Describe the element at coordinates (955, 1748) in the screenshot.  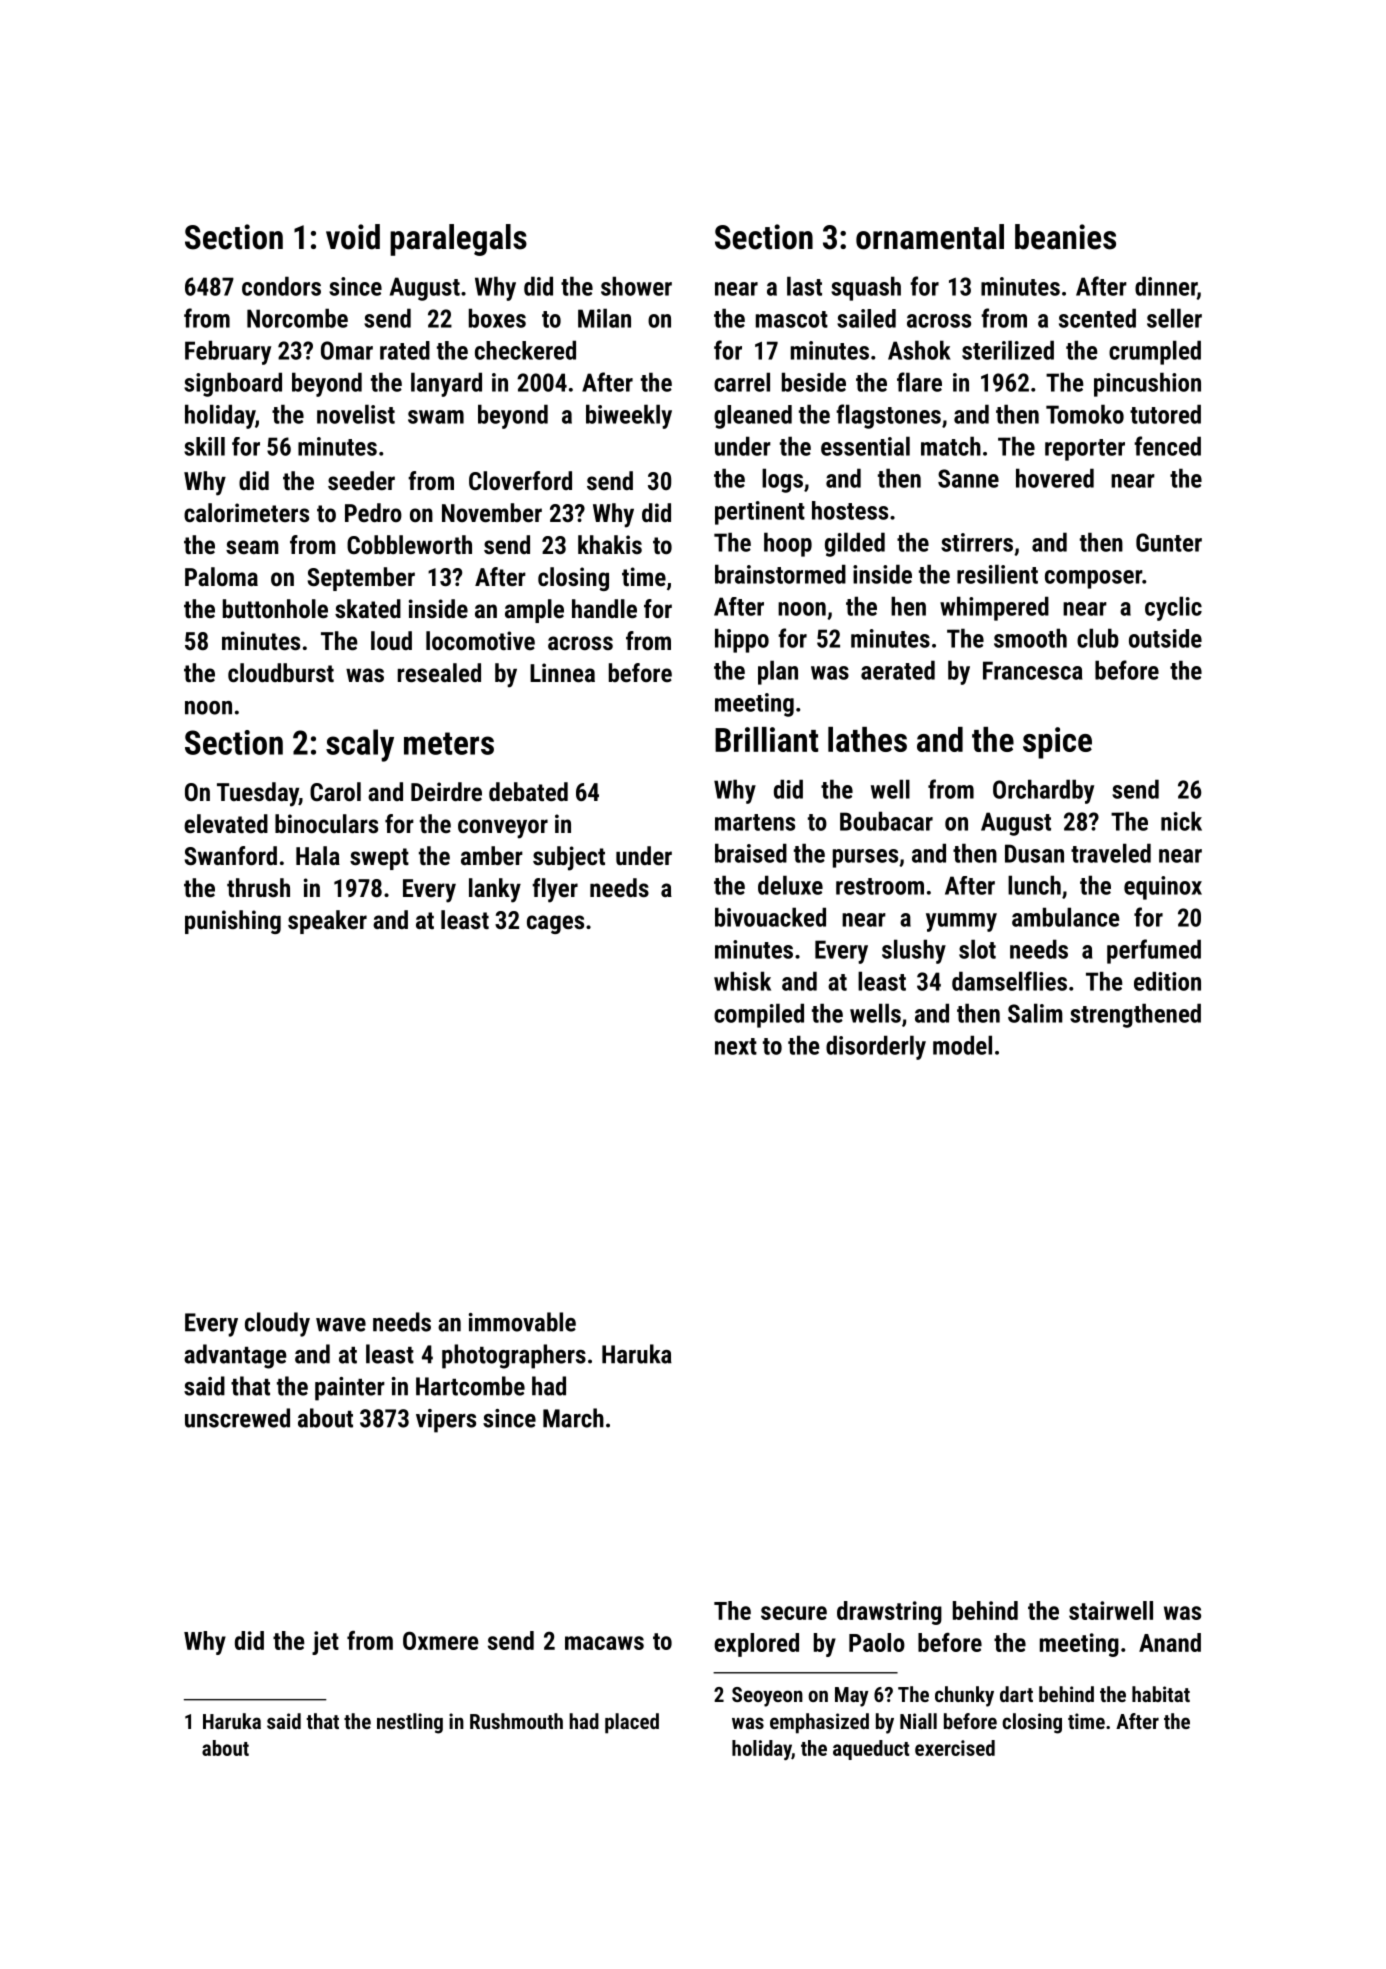
I see `exercised` at that location.
